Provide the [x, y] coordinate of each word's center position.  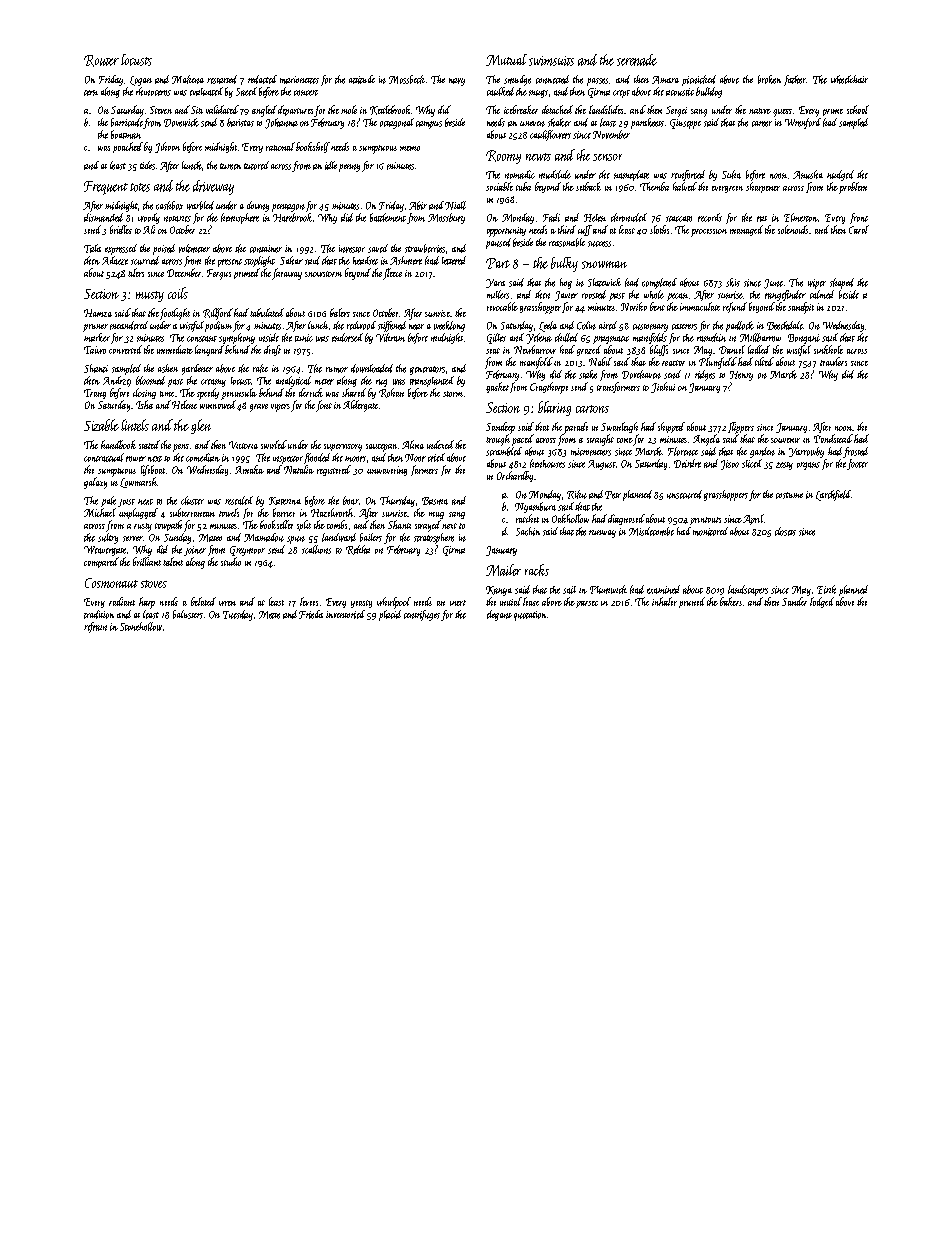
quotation [530, 616]
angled [264, 111]
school [858, 109]
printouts [705, 521]
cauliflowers [550, 135]
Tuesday [238, 615]
